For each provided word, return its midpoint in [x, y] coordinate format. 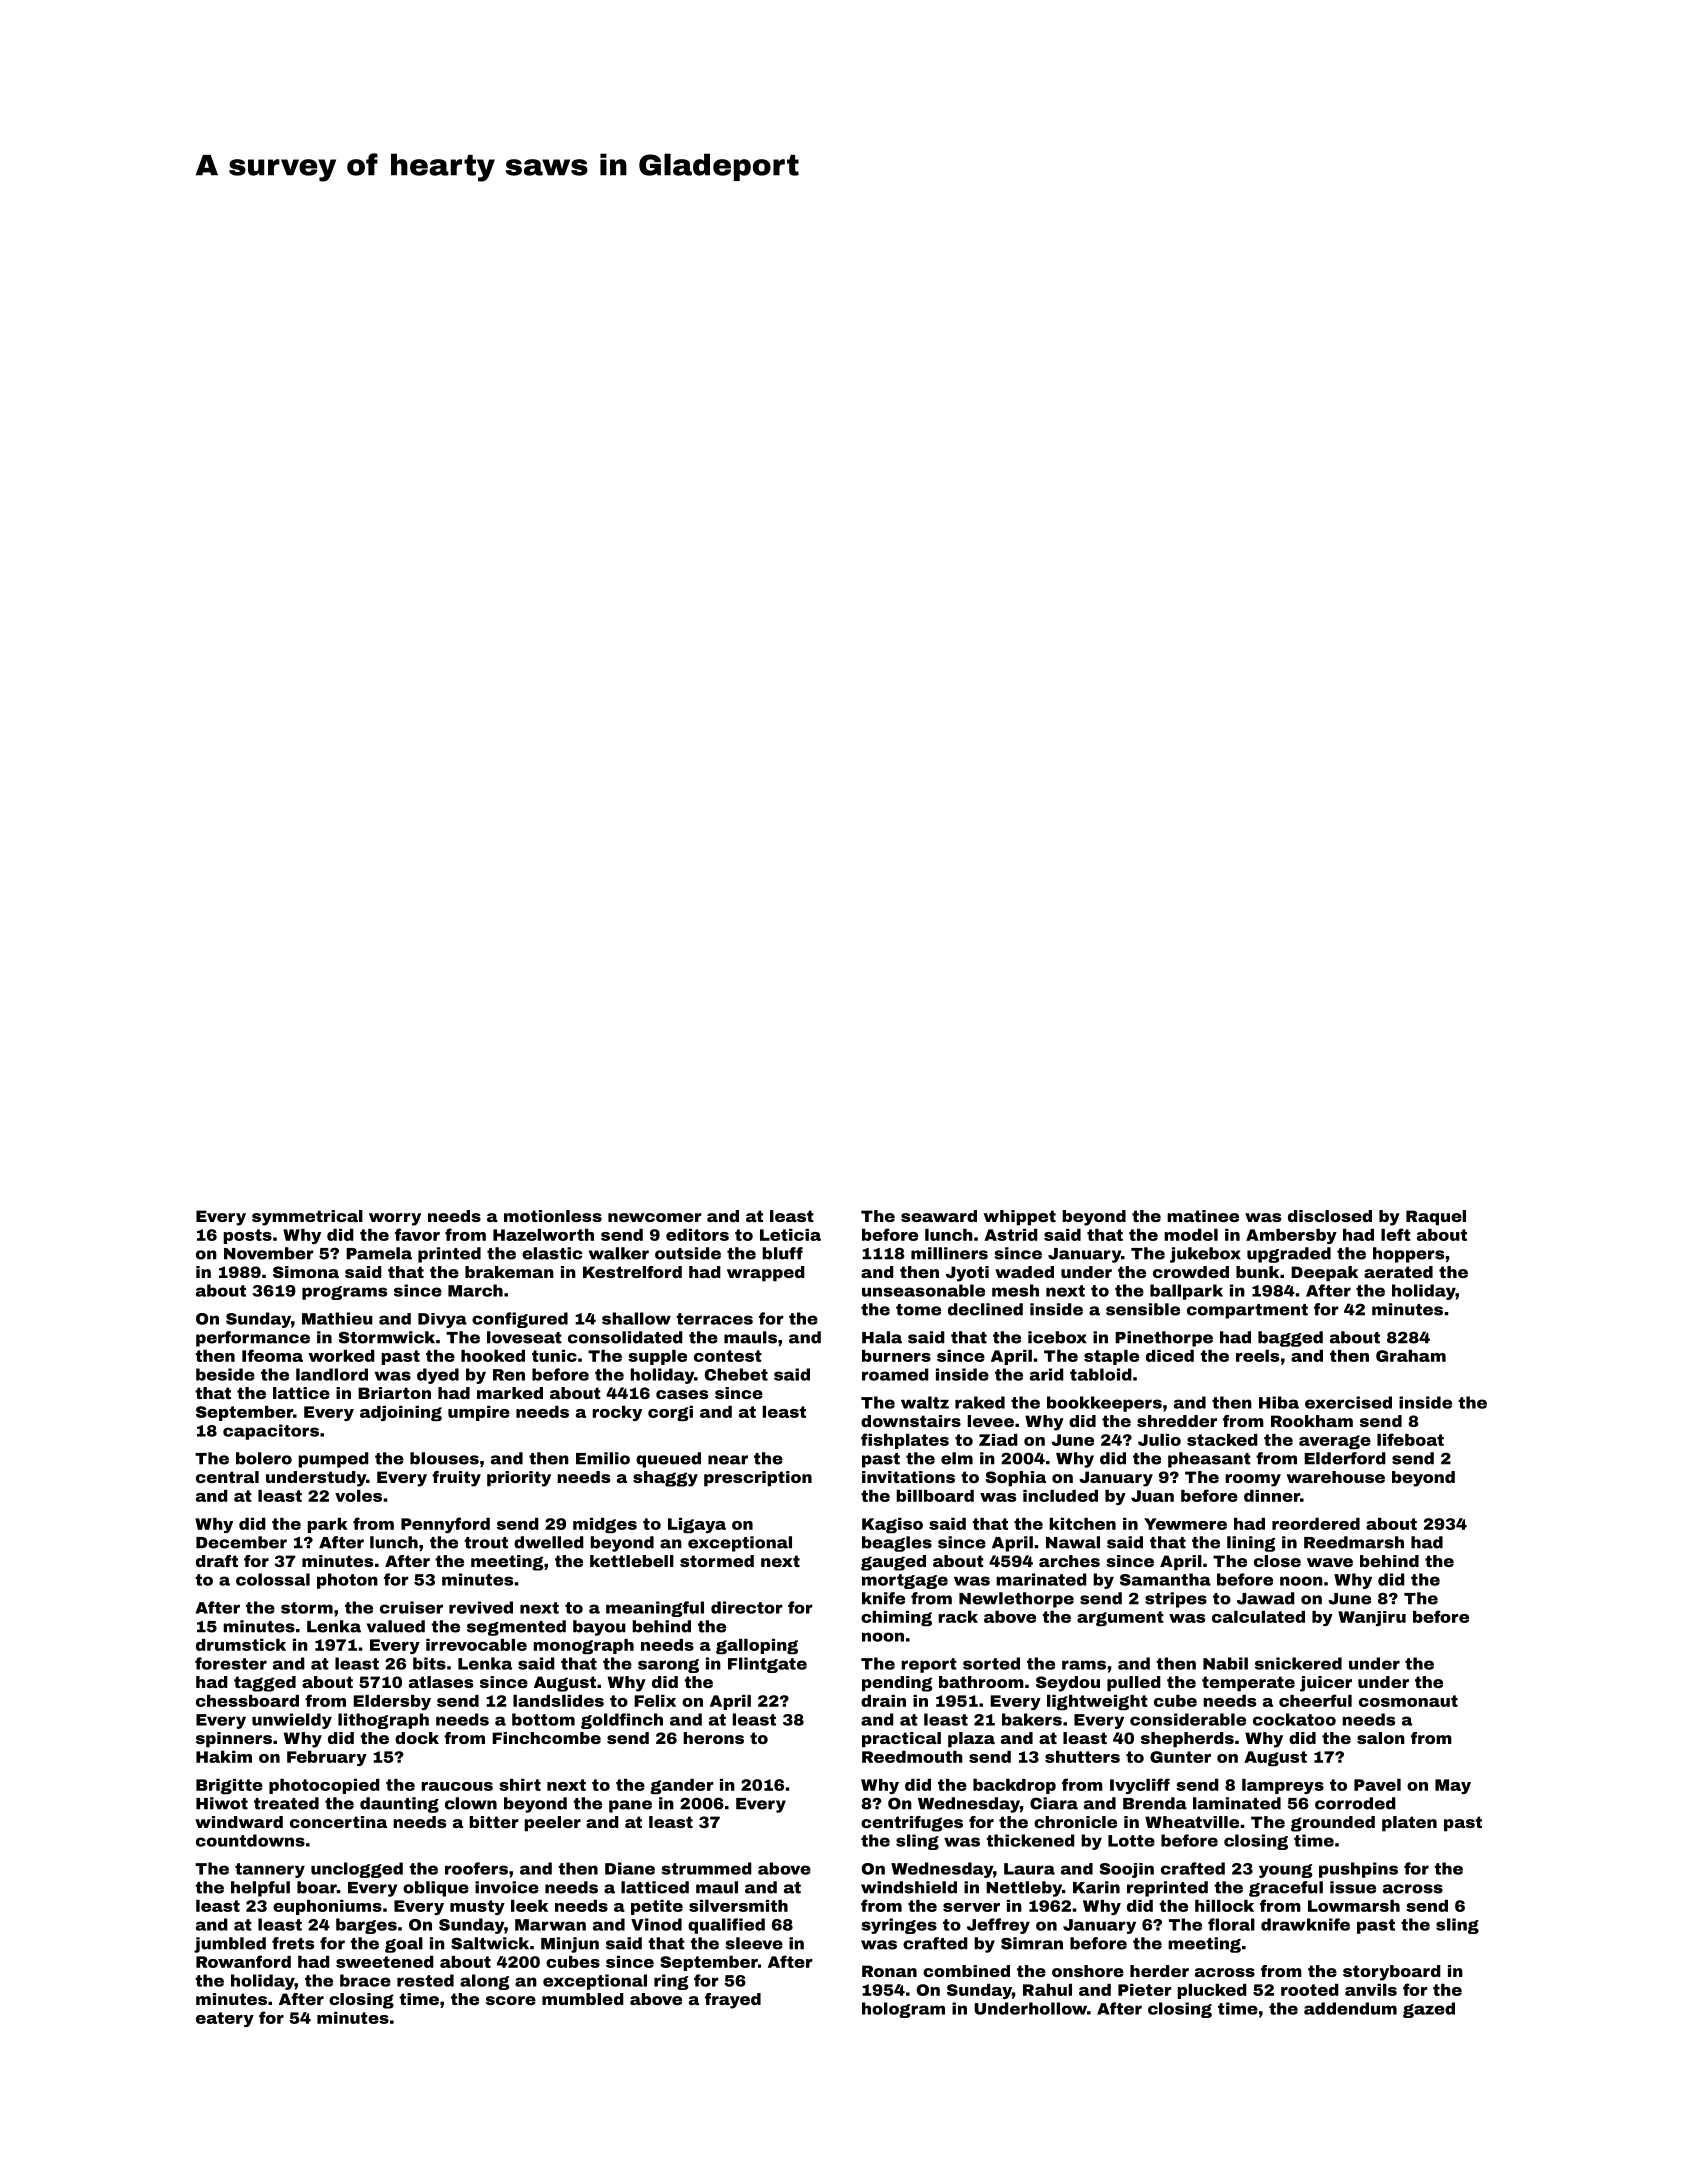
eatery [225, 2019]
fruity [456, 1479]
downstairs [911, 1421]
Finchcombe [546, 1738]
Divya [442, 1320]
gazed [1429, 2010]
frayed [733, 2001]
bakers [1032, 1719]
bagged [1290, 1339]
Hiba [1279, 1402]
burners [896, 1356]
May [1453, 1786]
